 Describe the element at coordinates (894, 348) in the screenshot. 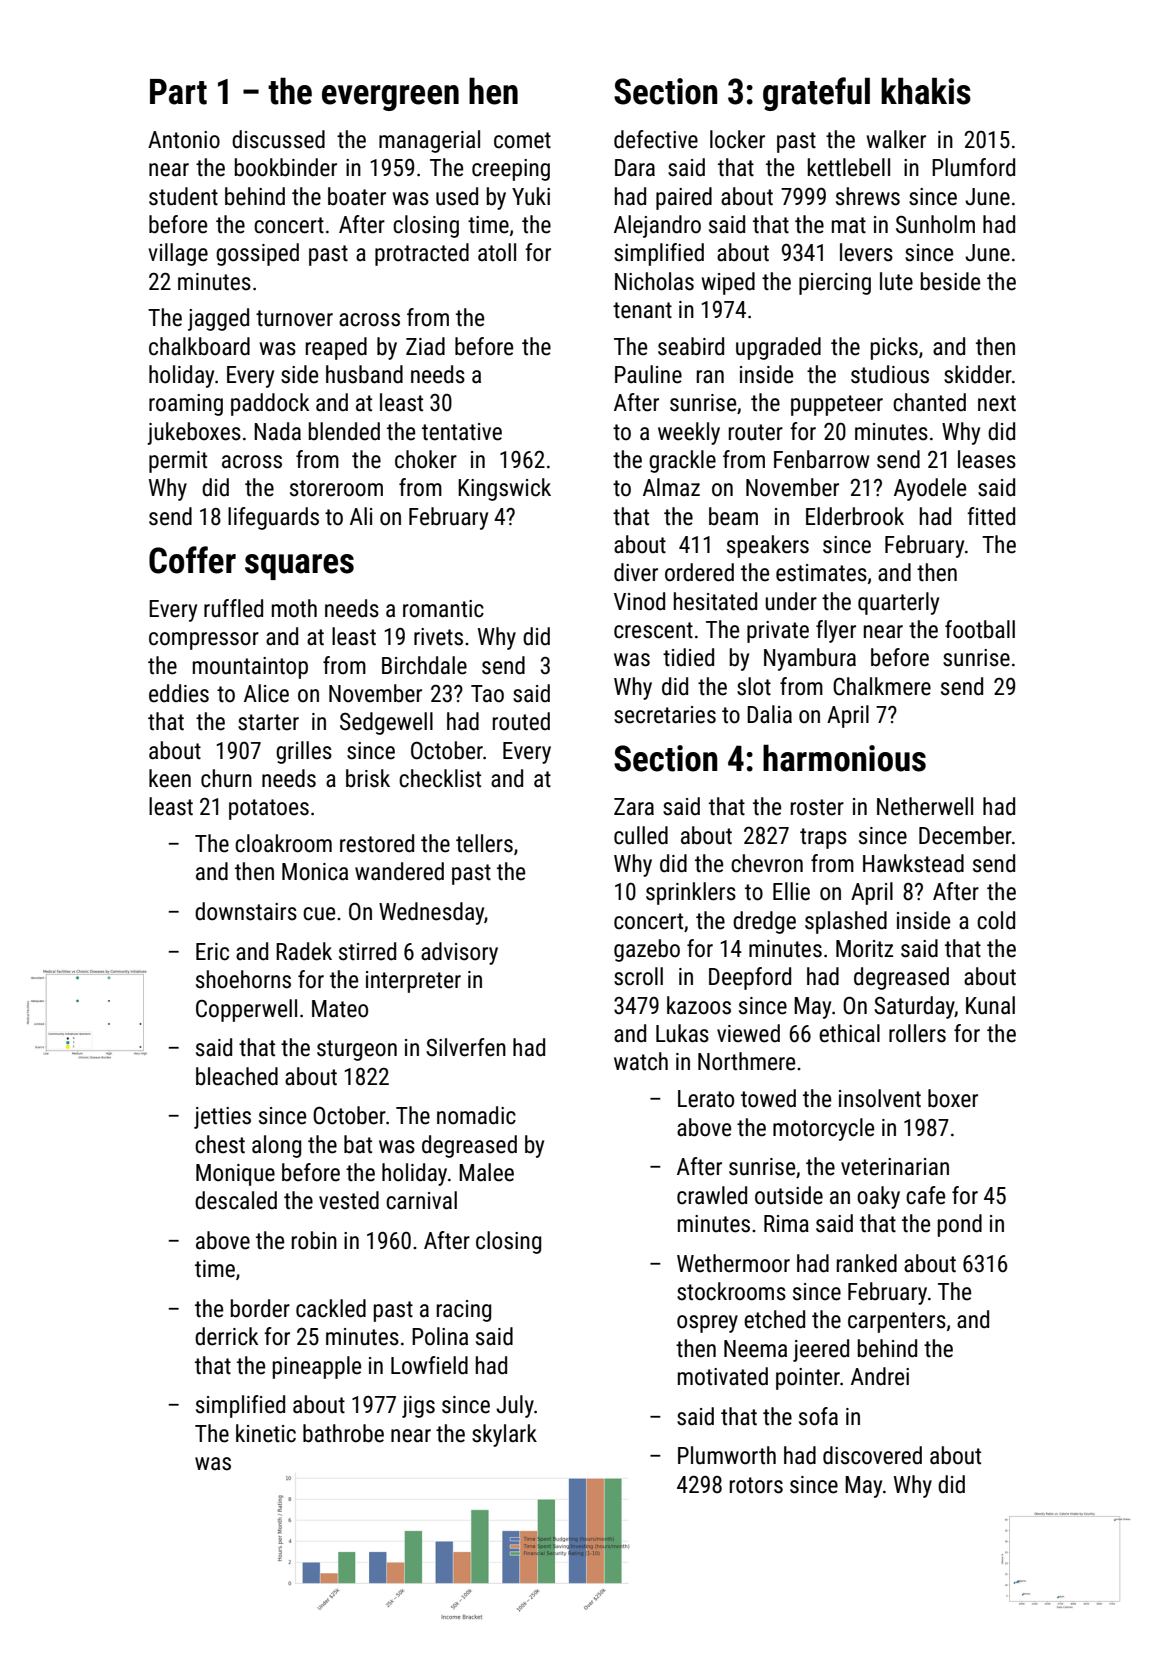

I see `picks` at that location.
